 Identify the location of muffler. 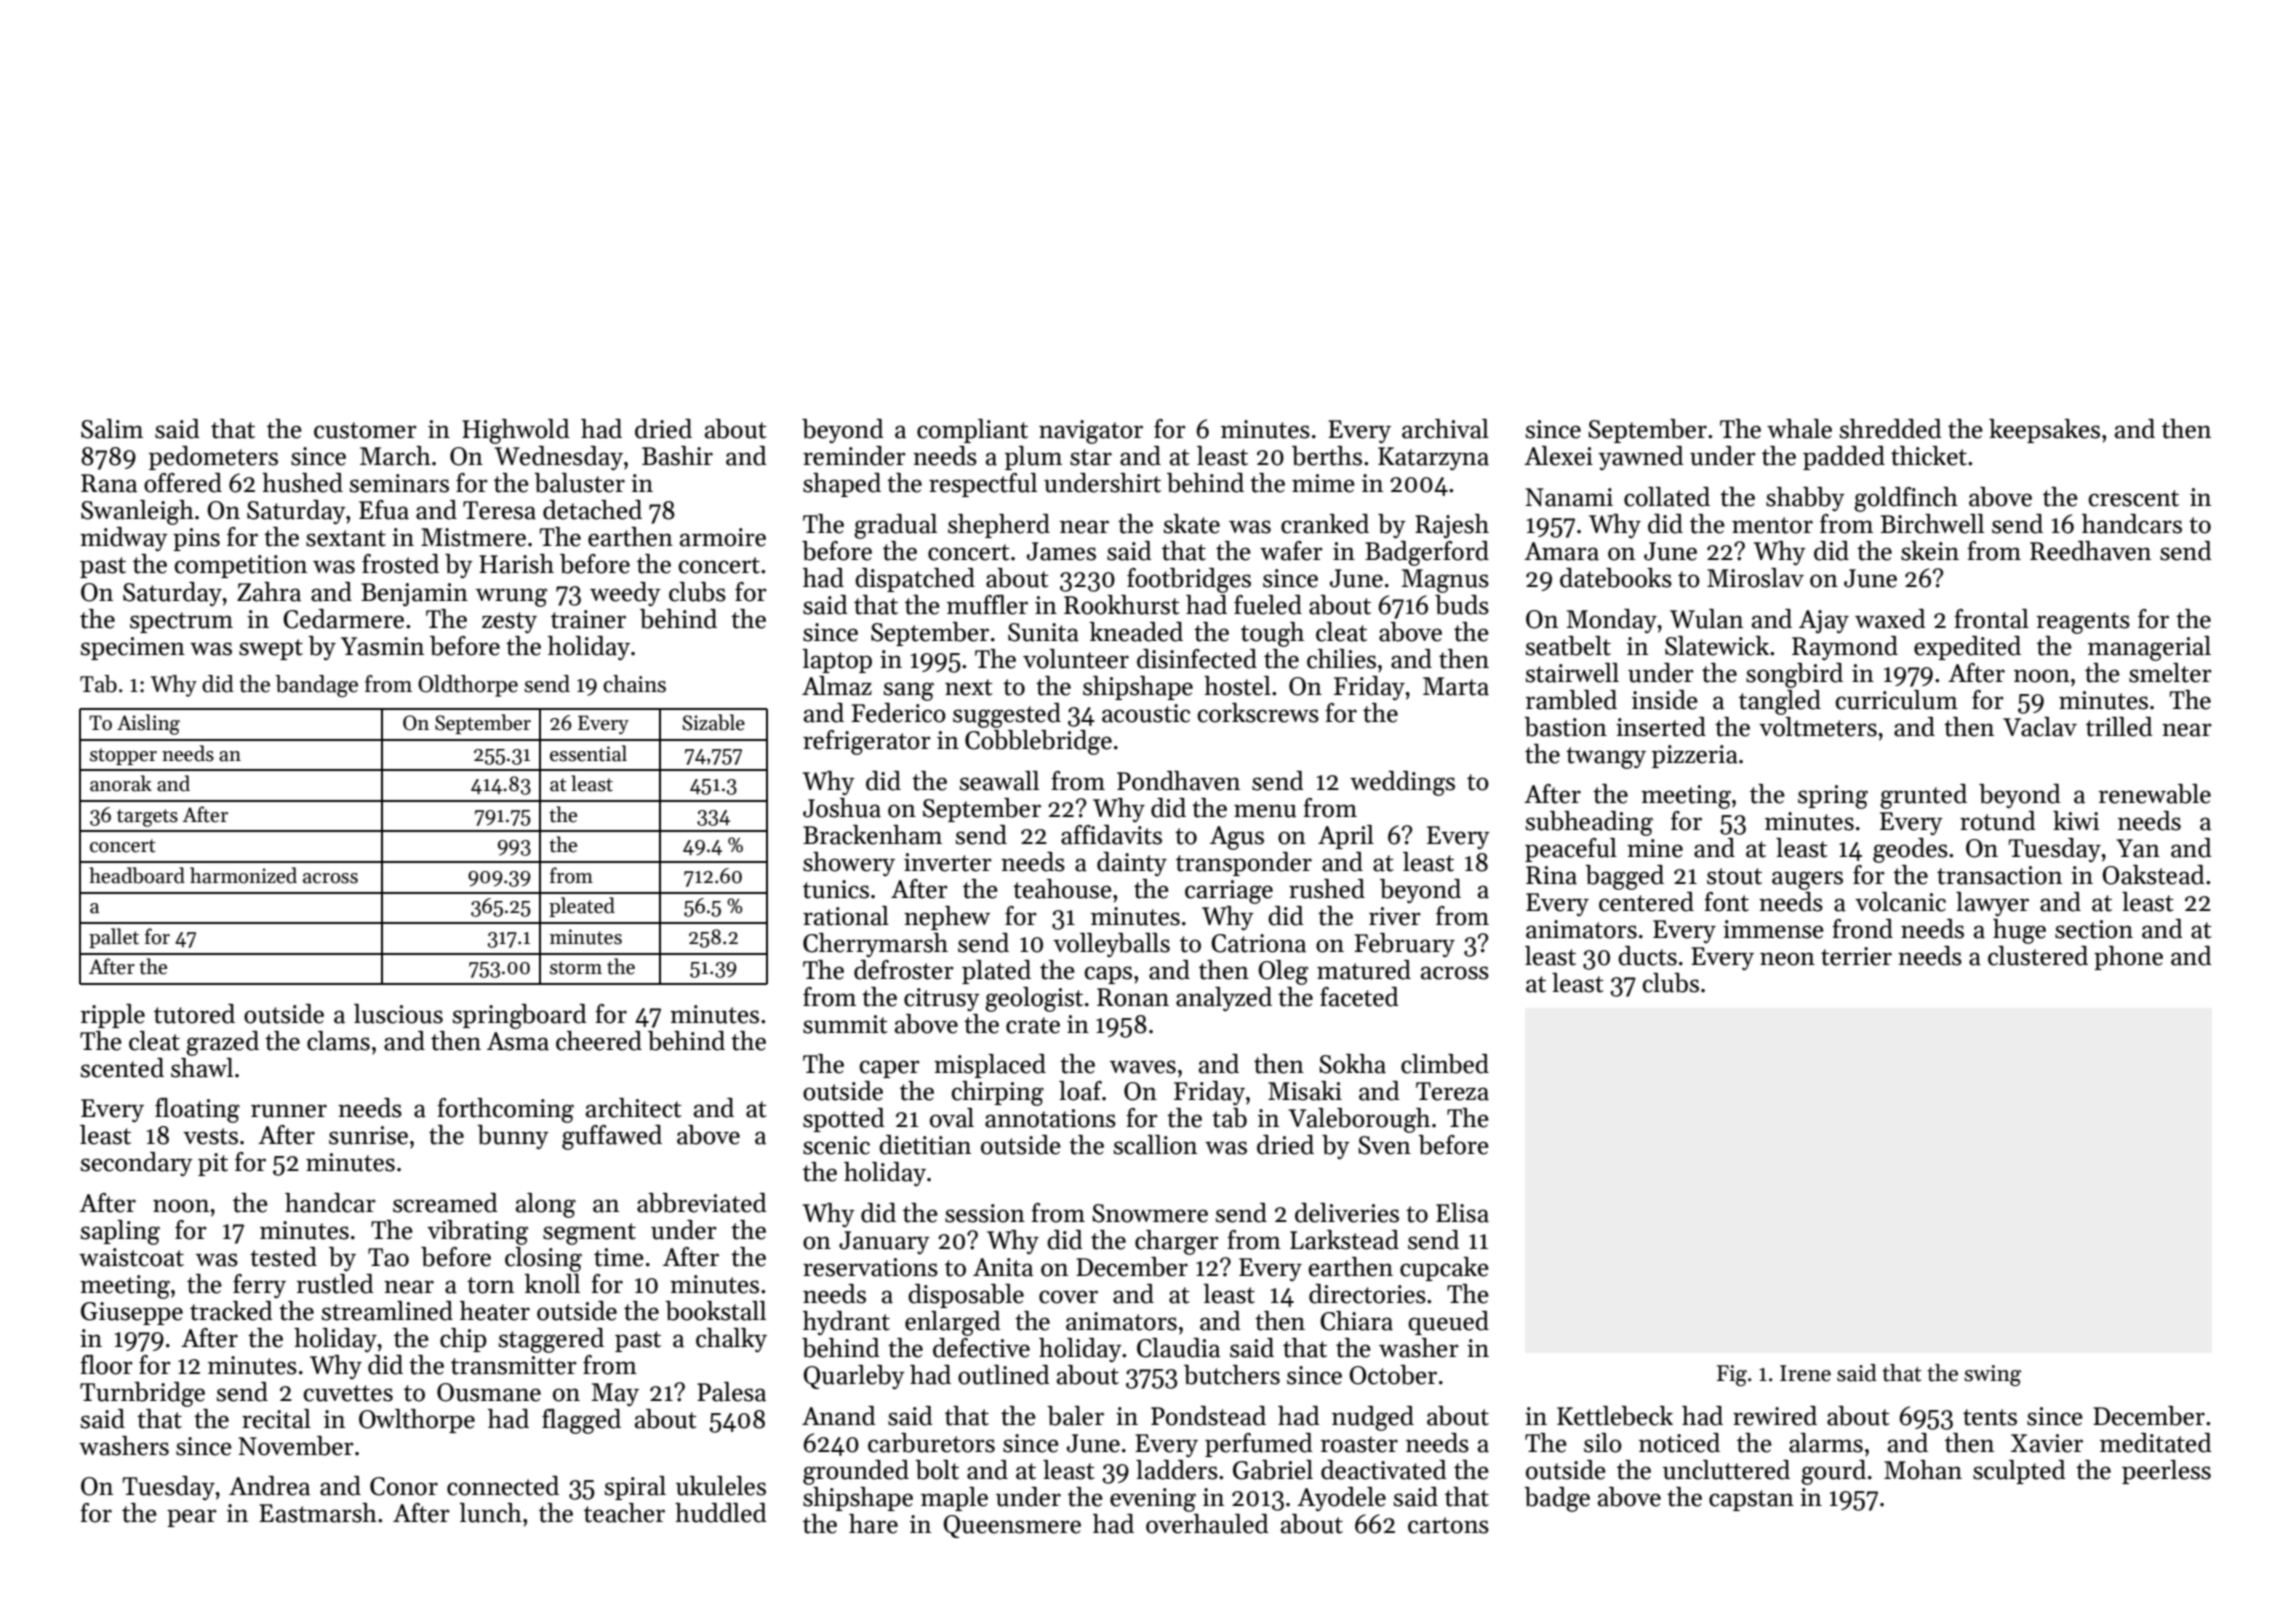
(987, 605).
